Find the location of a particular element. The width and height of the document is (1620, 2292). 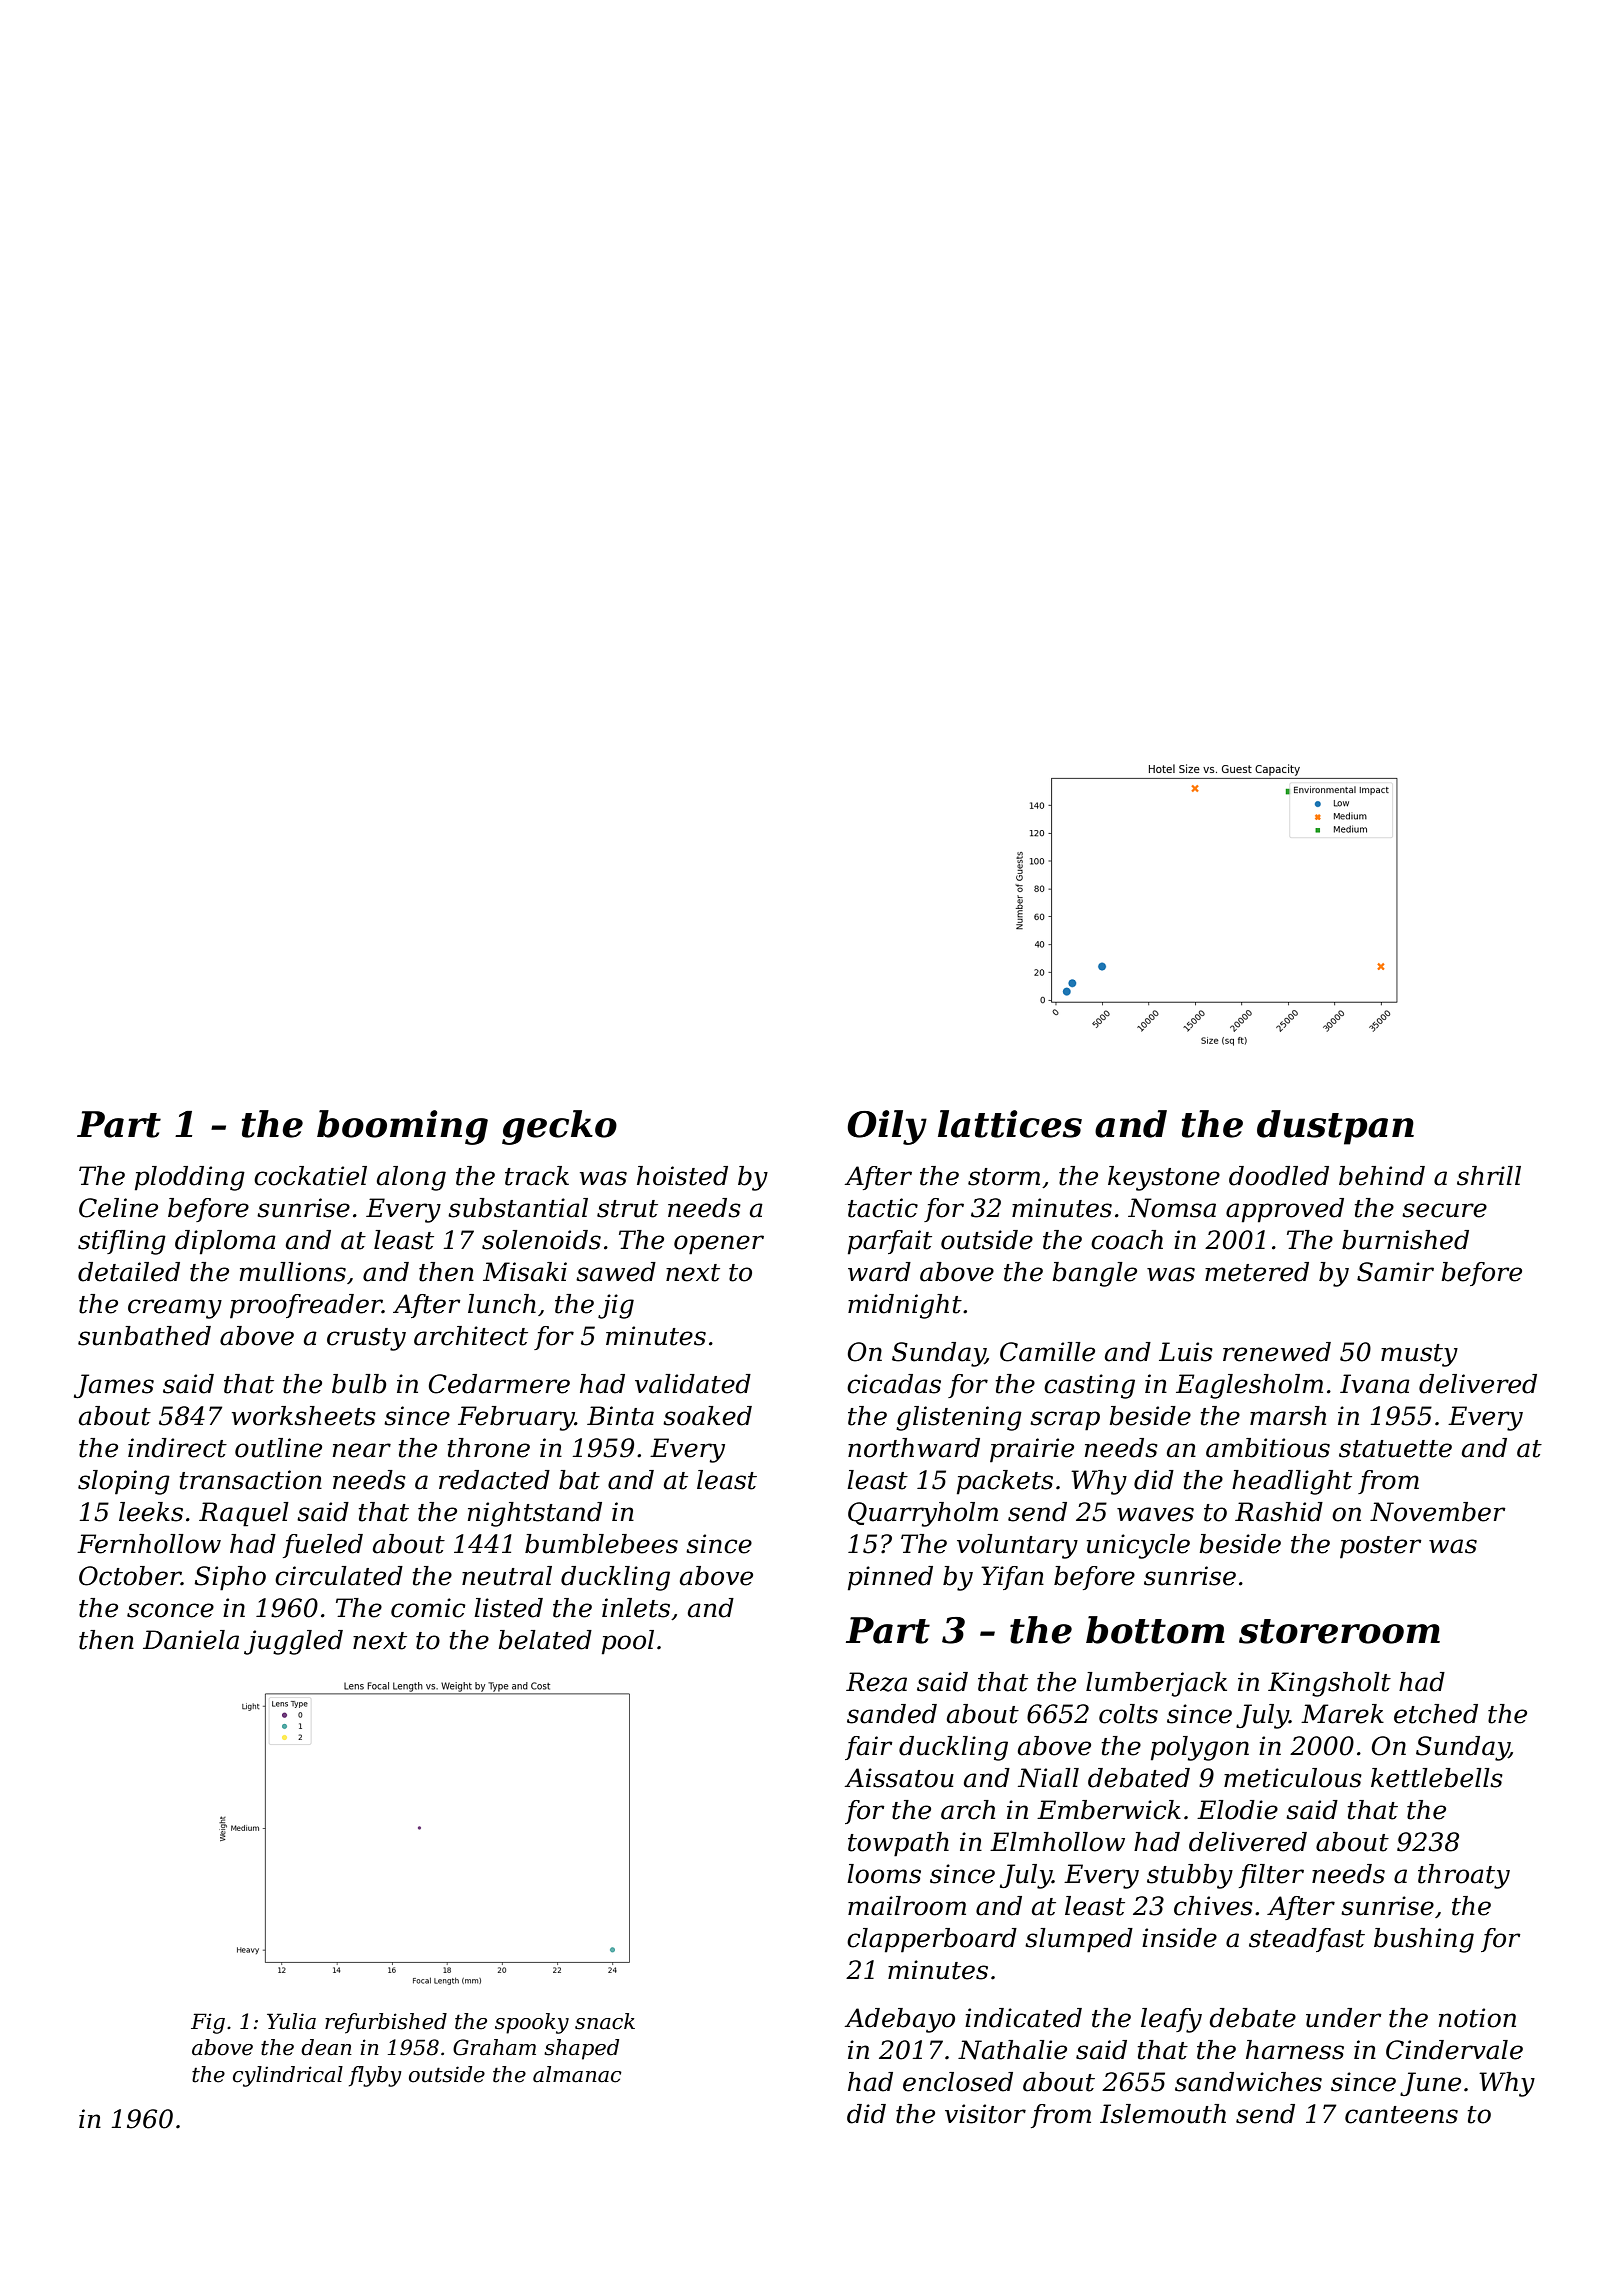

clapperboard is located at coordinates (932, 1940).
